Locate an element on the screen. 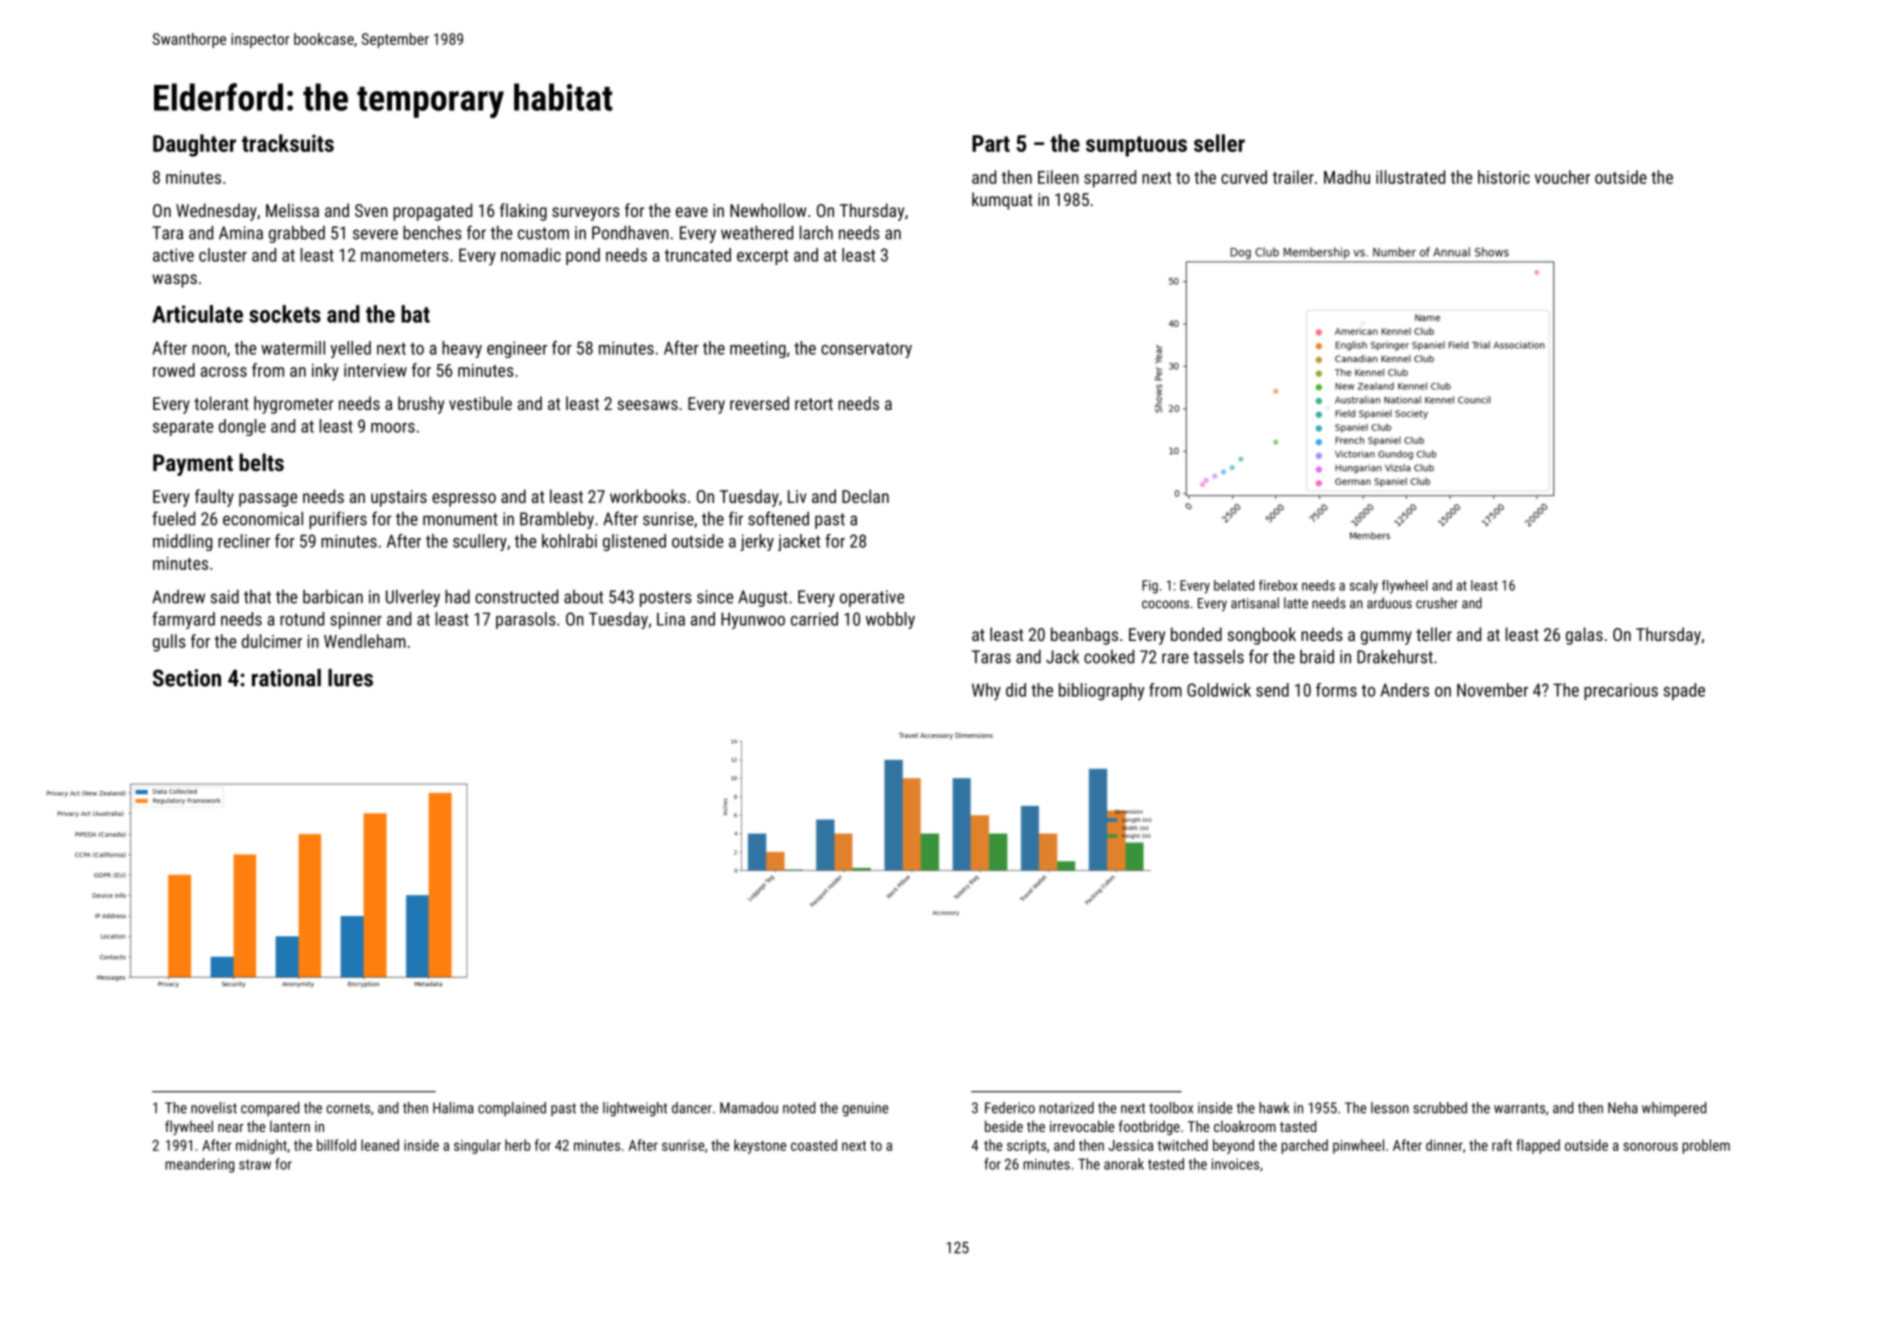 The image size is (1891, 1337). active is located at coordinates (173, 255).
